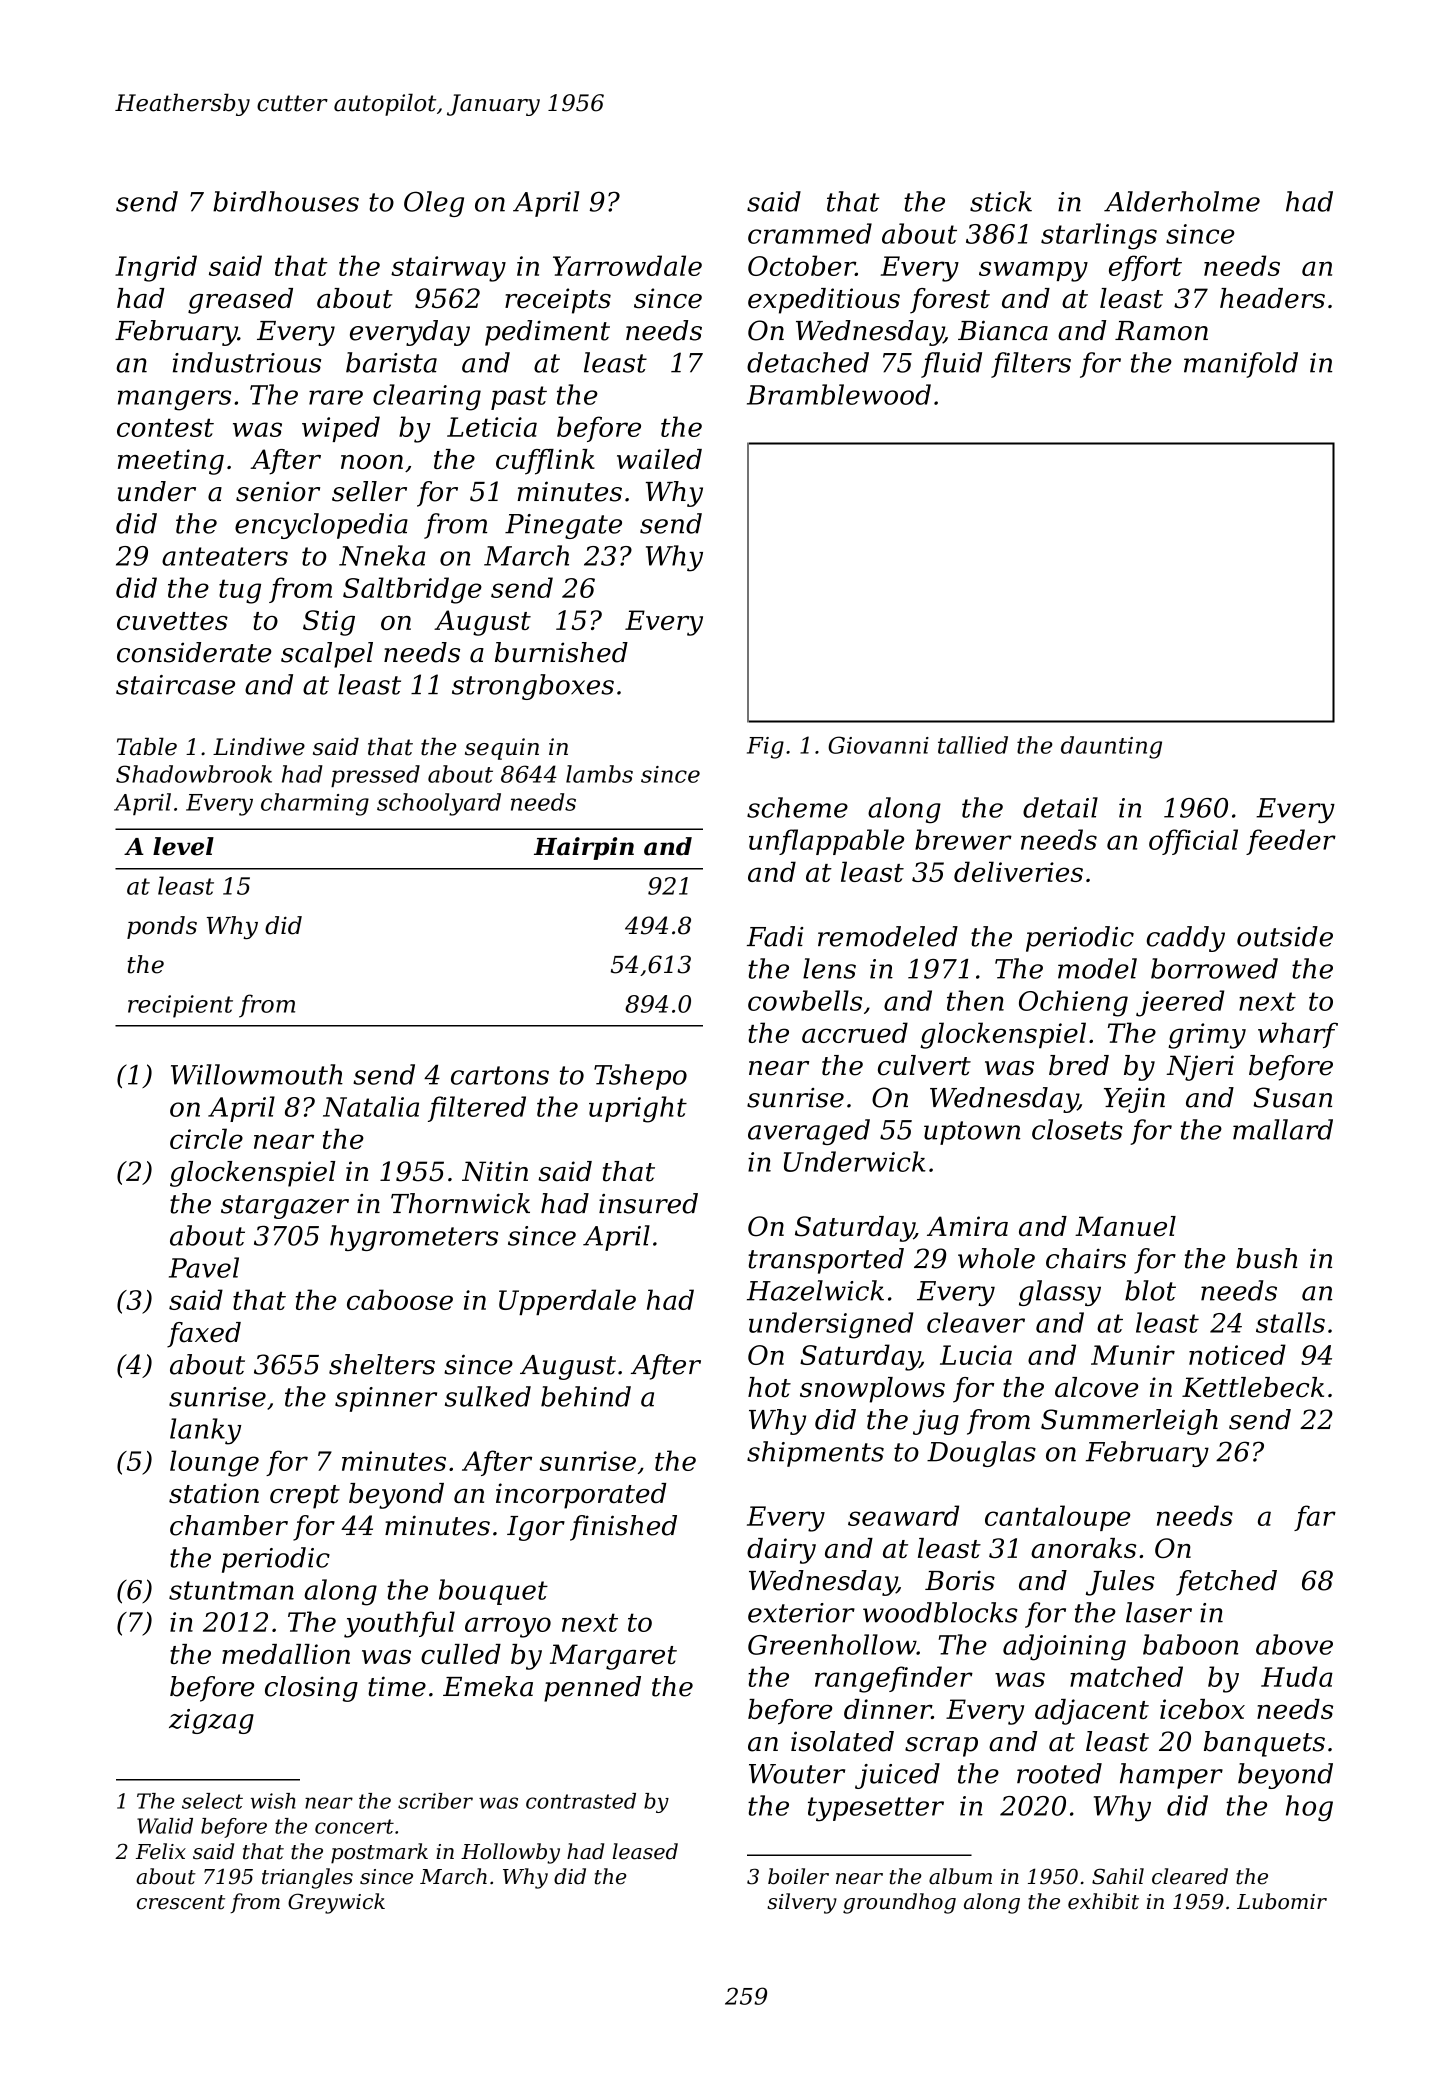 The image size is (1450, 2100). I want to click on Susan, so click(1292, 1097).
